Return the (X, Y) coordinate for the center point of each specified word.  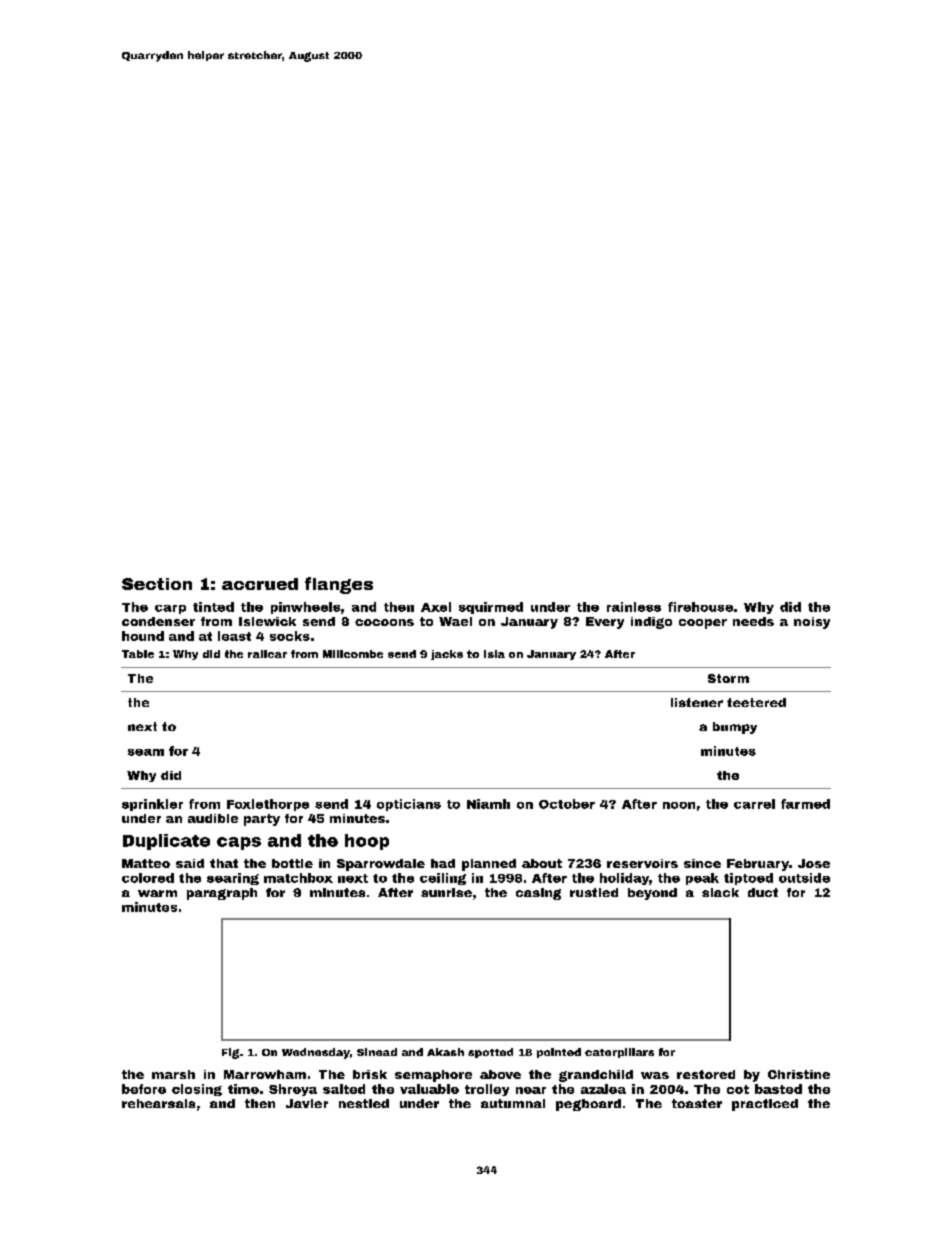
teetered (756, 702)
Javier (307, 1103)
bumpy (735, 728)
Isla (494, 654)
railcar (267, 654)
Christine (799, 1074)
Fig (230, 1053)
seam (146, 752)
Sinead (377, 1052)
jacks (447, 655)
